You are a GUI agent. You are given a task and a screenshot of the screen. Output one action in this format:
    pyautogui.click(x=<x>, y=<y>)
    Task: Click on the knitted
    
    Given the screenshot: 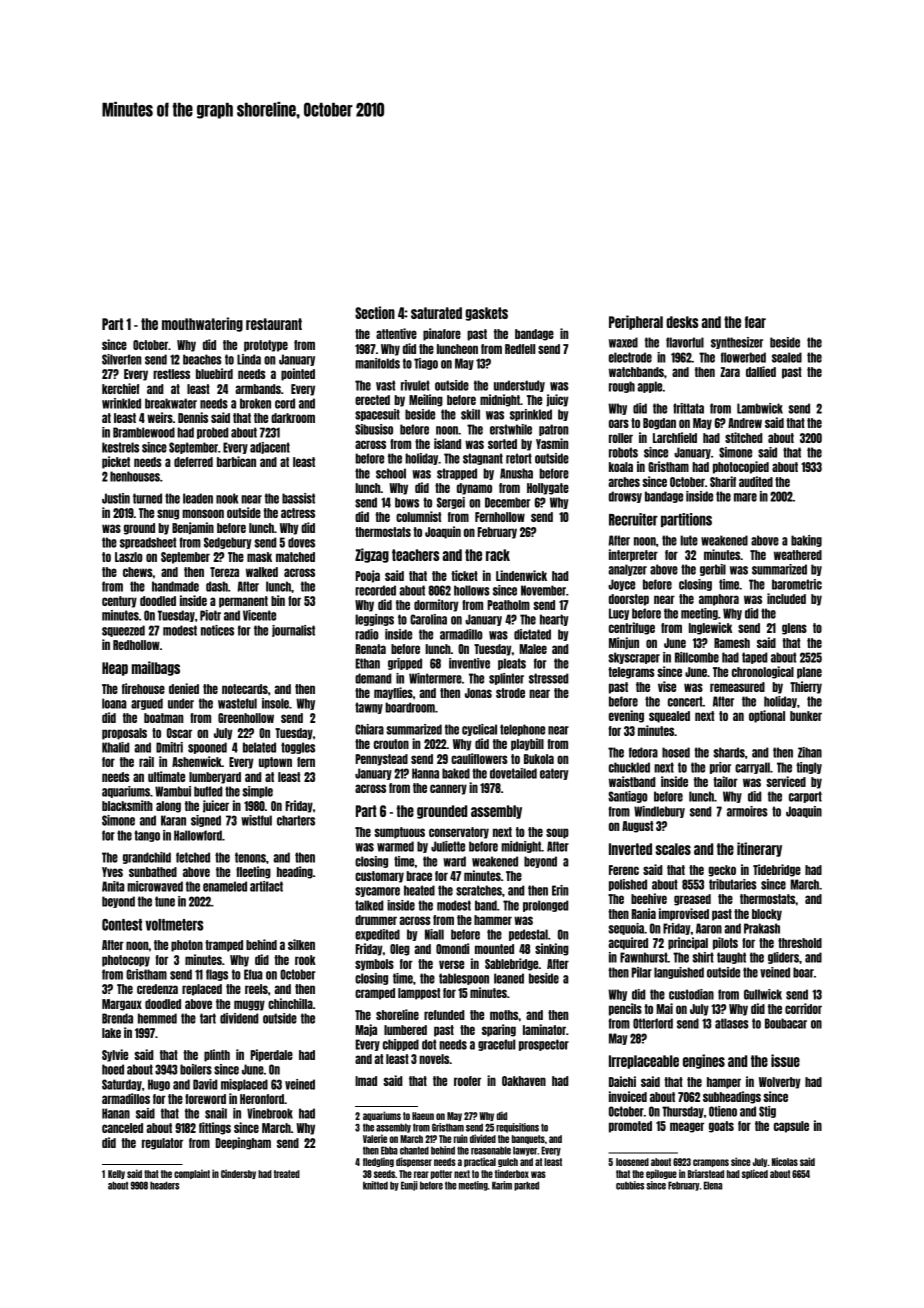 What is the action you would take?
    pyautogui.click(x=375, y=1185)
